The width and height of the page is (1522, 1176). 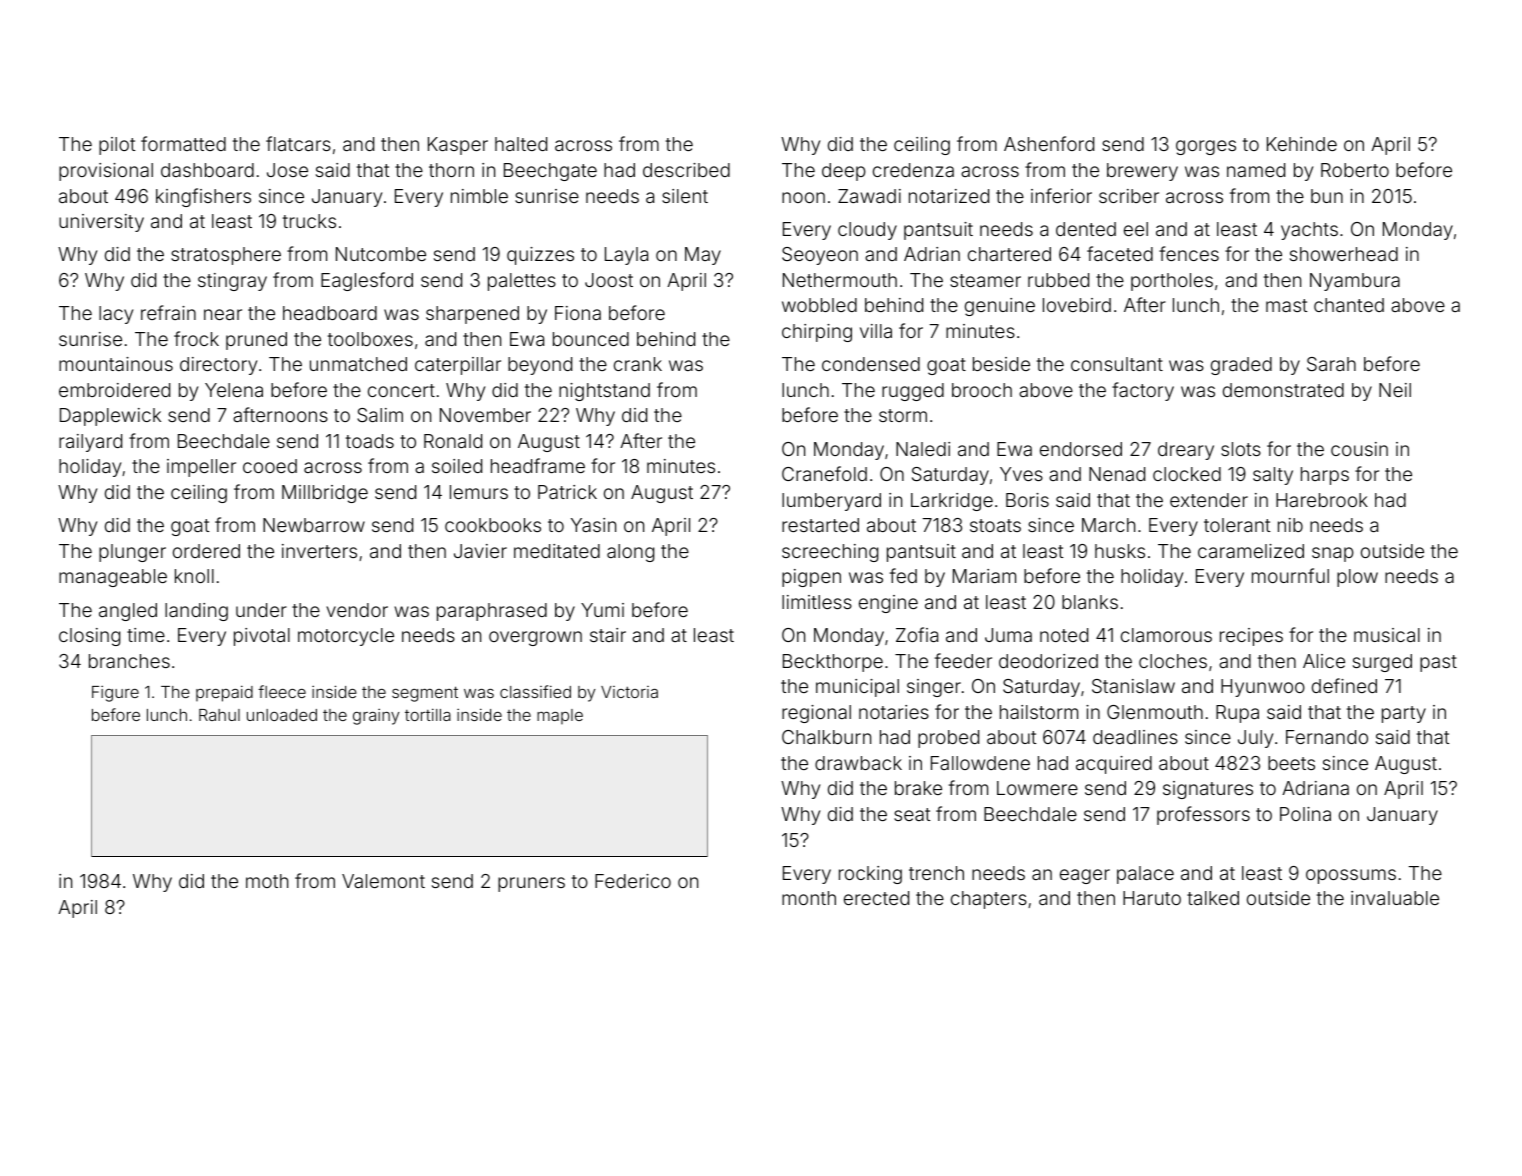 I want to click on drawback, so click(x=858, y=763).
